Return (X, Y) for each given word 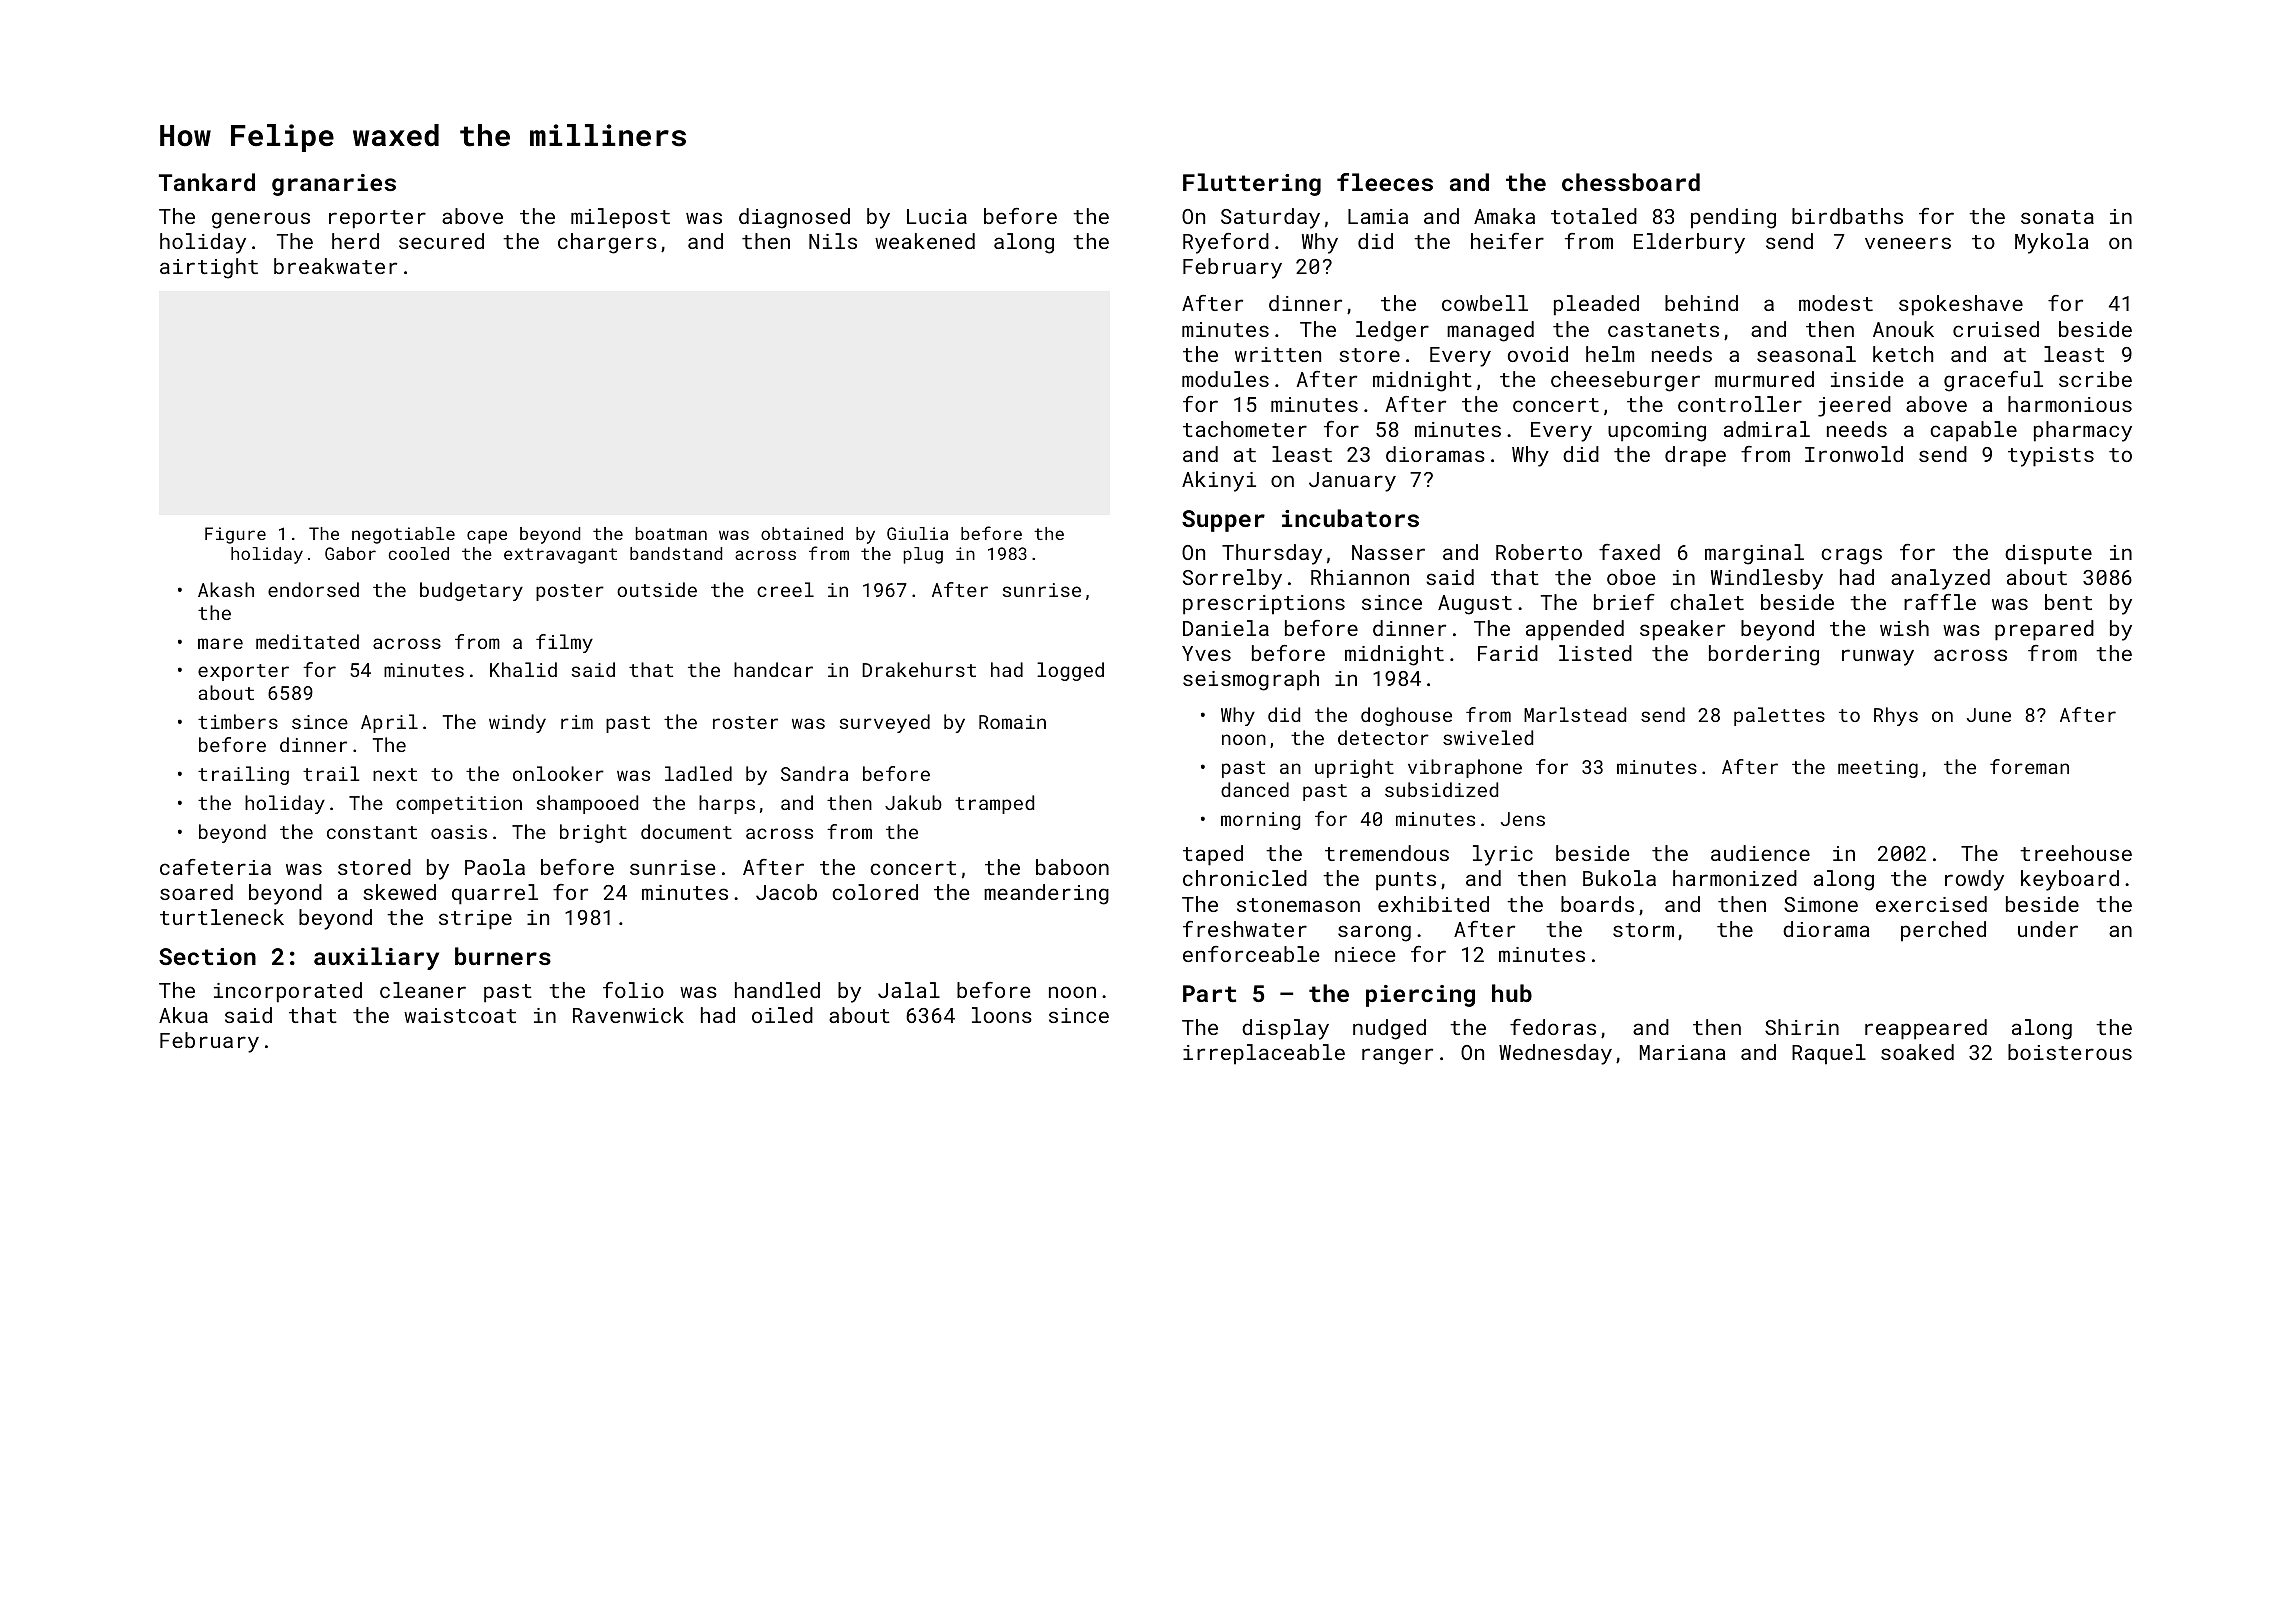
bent (2068, 602)
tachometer (1245, 429)
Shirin (1802, 1027)
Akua (183, 1015)
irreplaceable (1264, 1054)
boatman (671, 533)
